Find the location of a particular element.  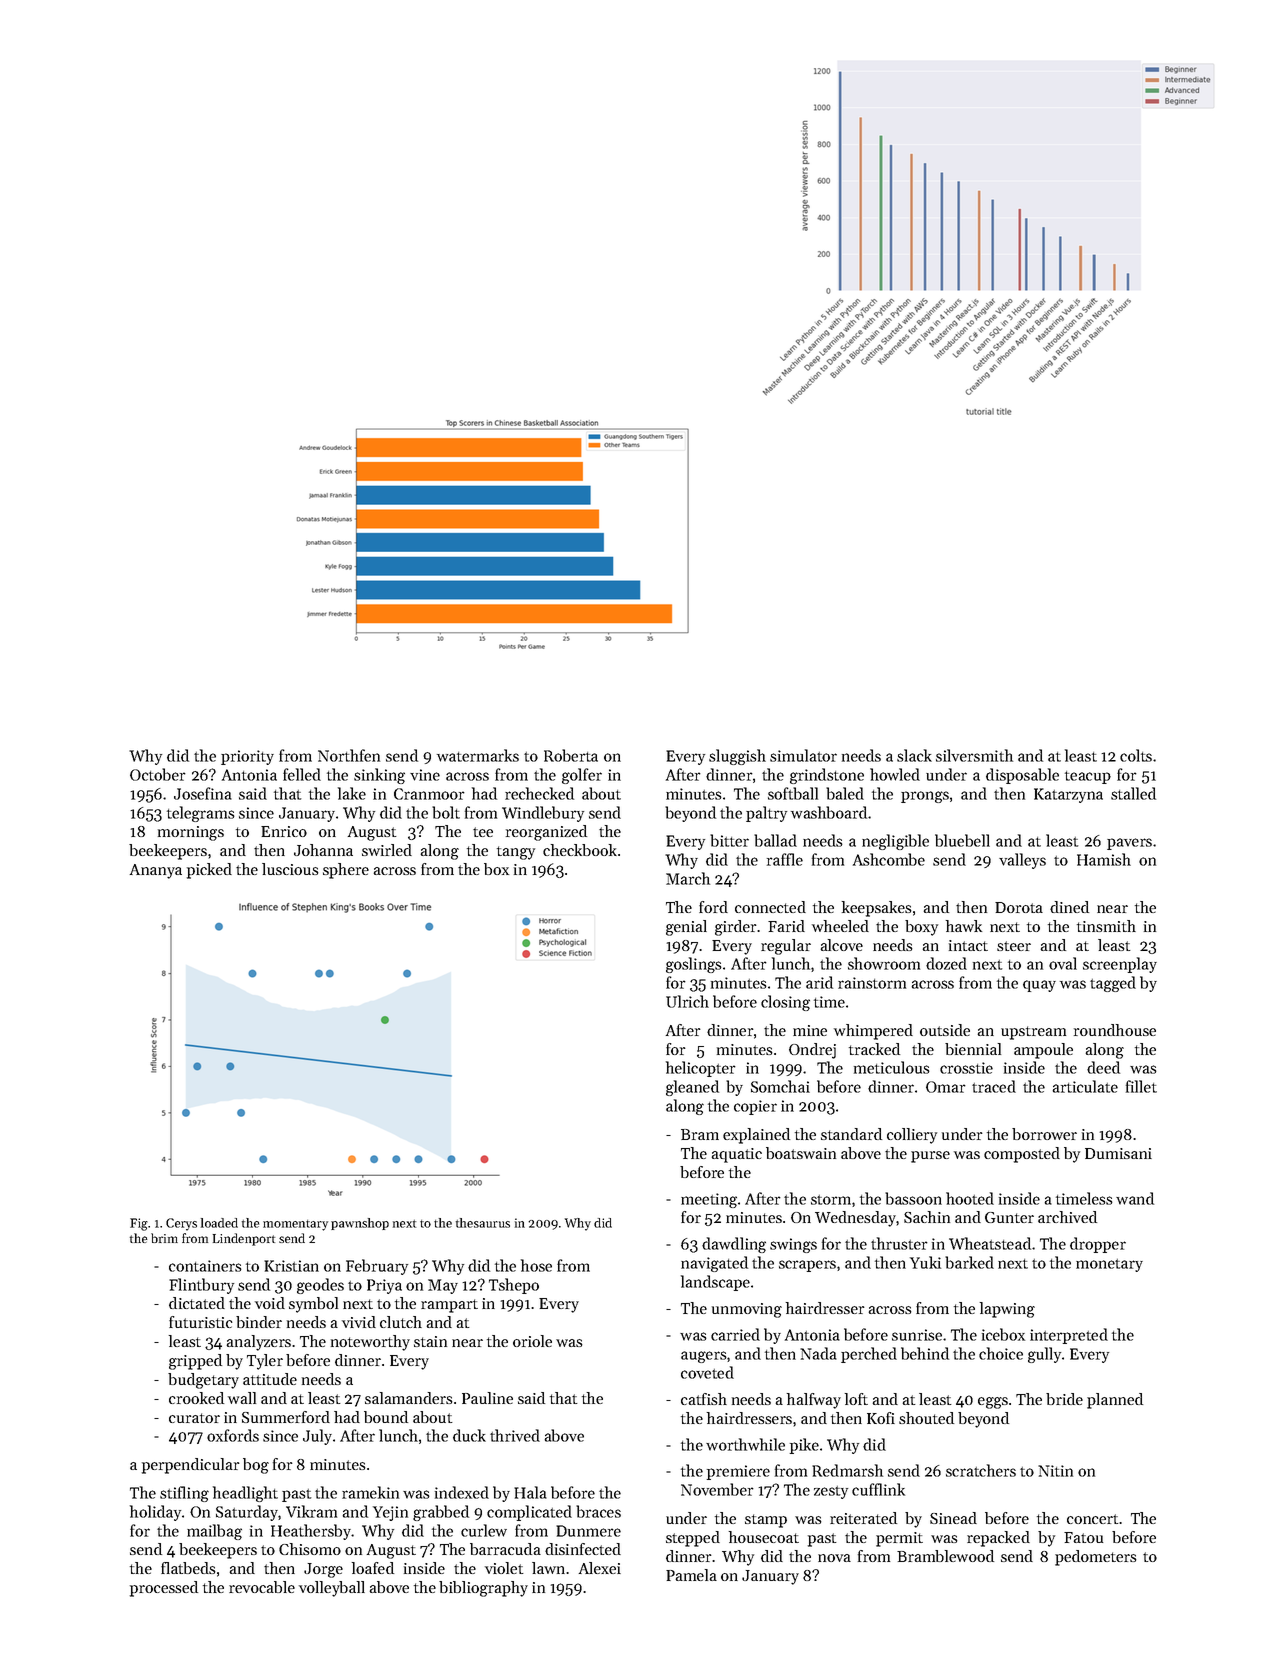

boatswain is located at coordinates (801, 1153).
